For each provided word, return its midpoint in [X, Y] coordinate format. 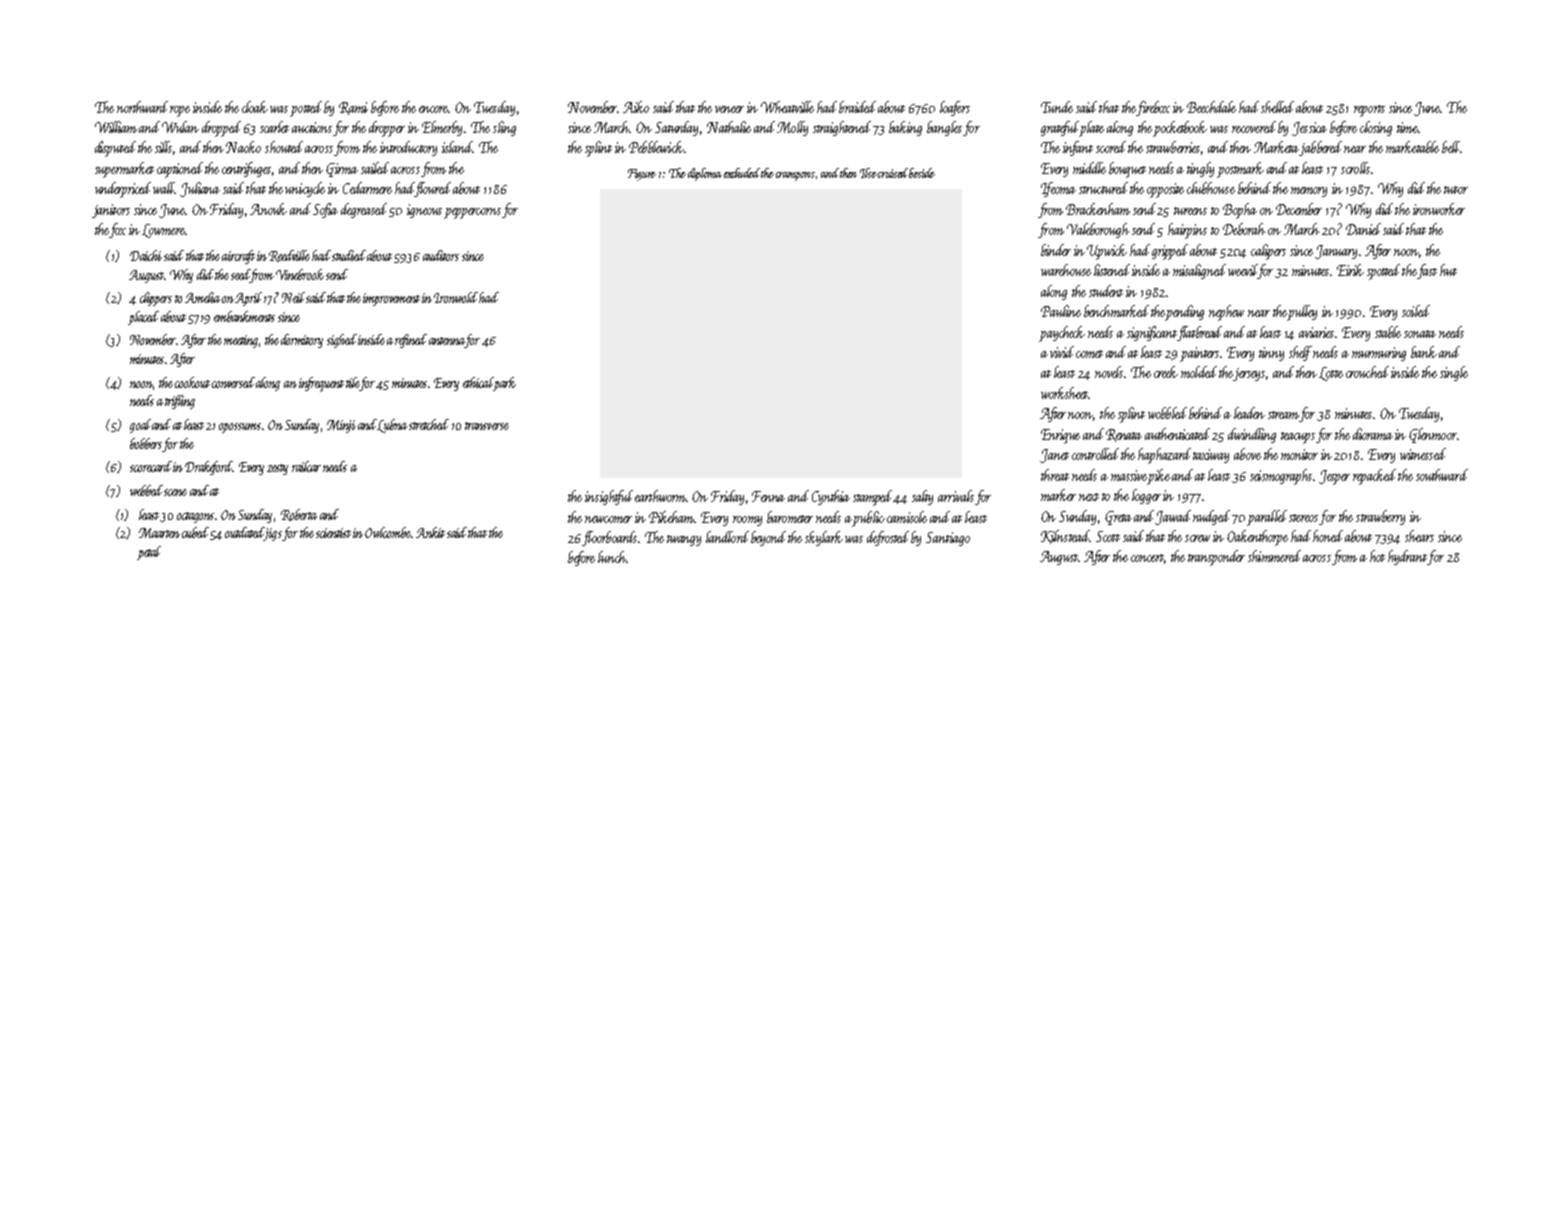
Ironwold [456, 297]
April [248, 299]
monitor [1299, 454]
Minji [341, 426]
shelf [1300, 353]
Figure [642, 175]
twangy [684, 540]
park [504, 384]
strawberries [1173, 147]
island [457, 147]
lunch [612, 557]
